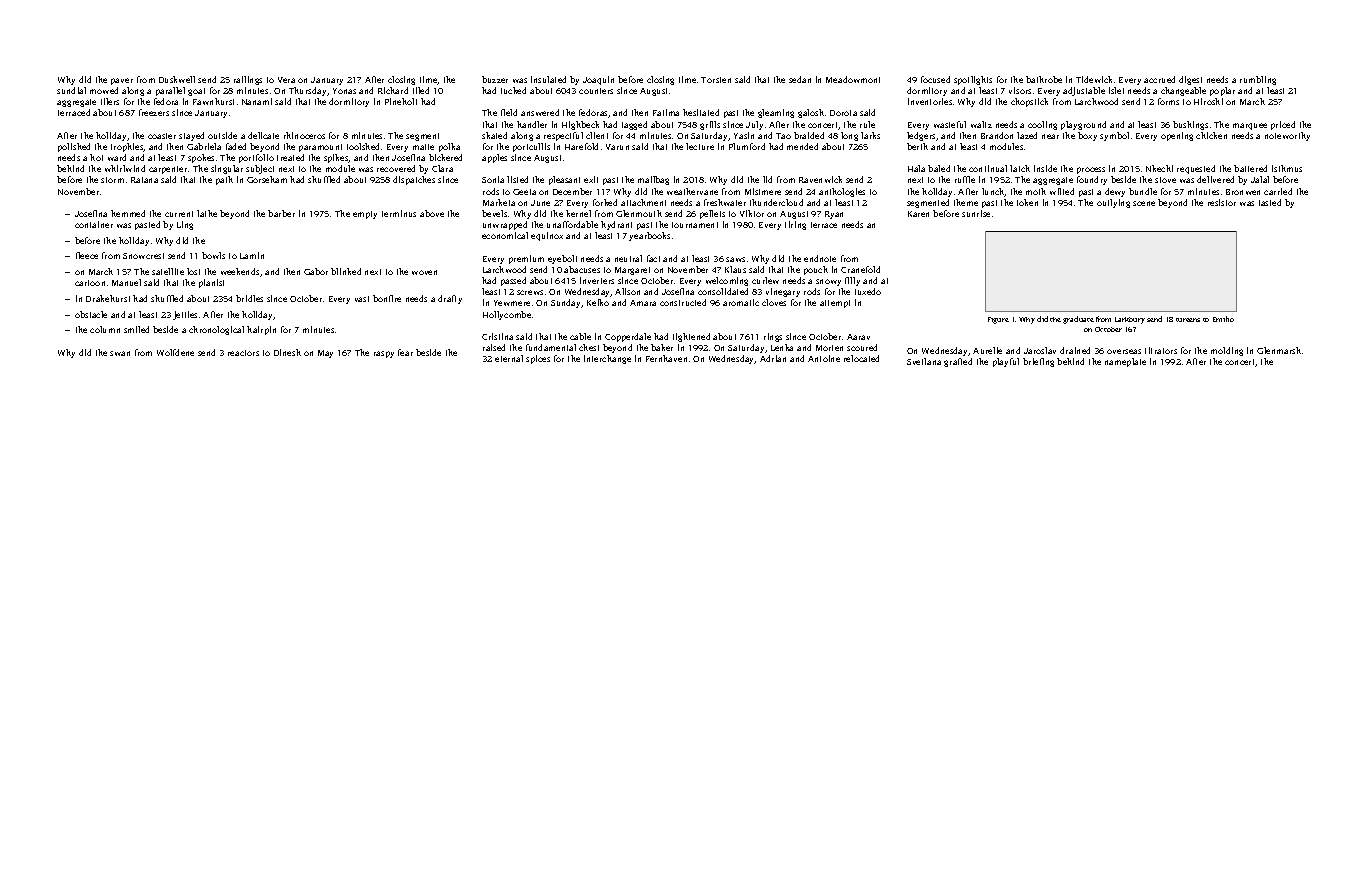 This screenshot has width=1372, height=887. What do you see at coordinates (1270, 202) in the screenshot?
I see `tasted` at bounding box center [1270, 202].
